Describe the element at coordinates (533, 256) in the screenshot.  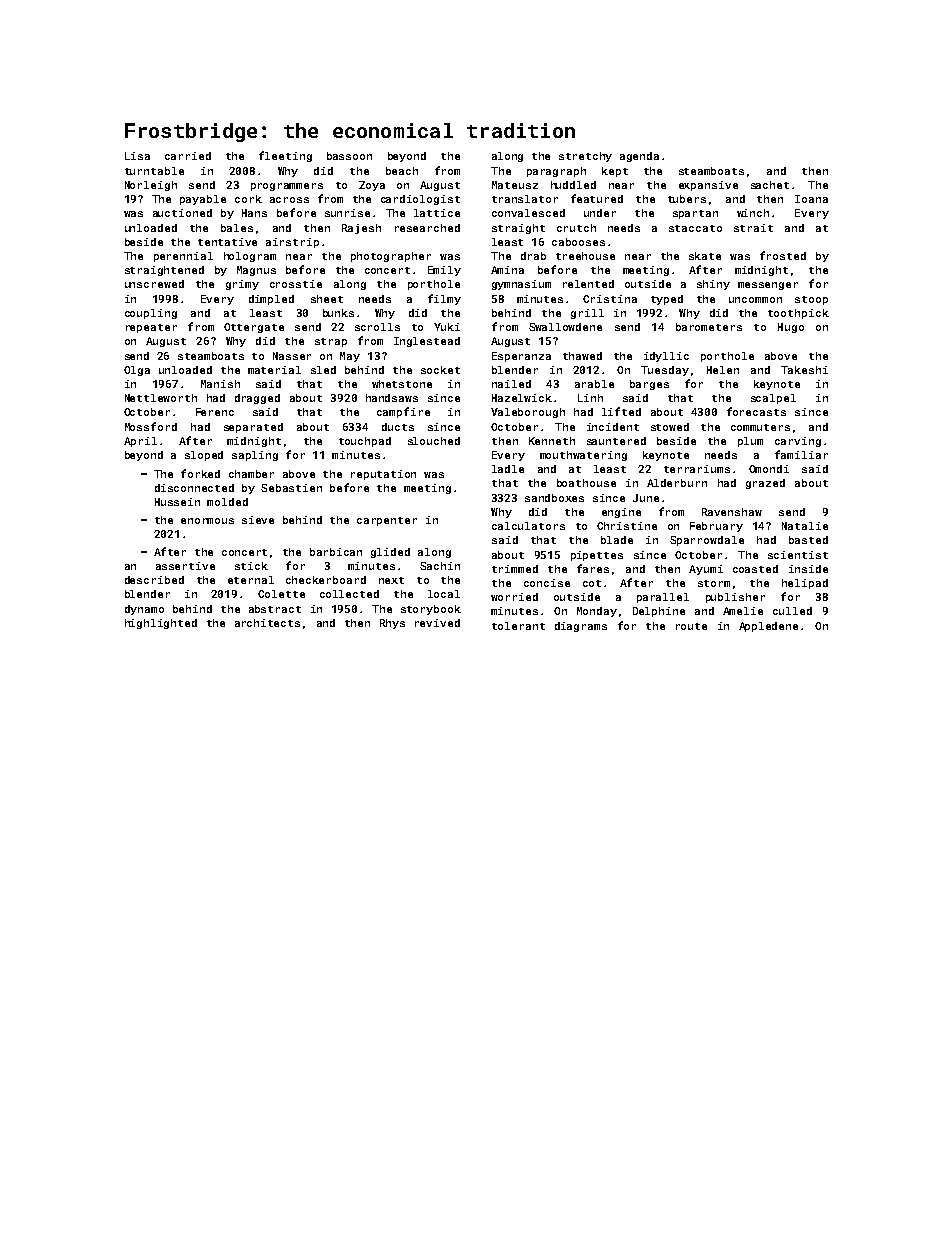
I see `drab` at that location.
